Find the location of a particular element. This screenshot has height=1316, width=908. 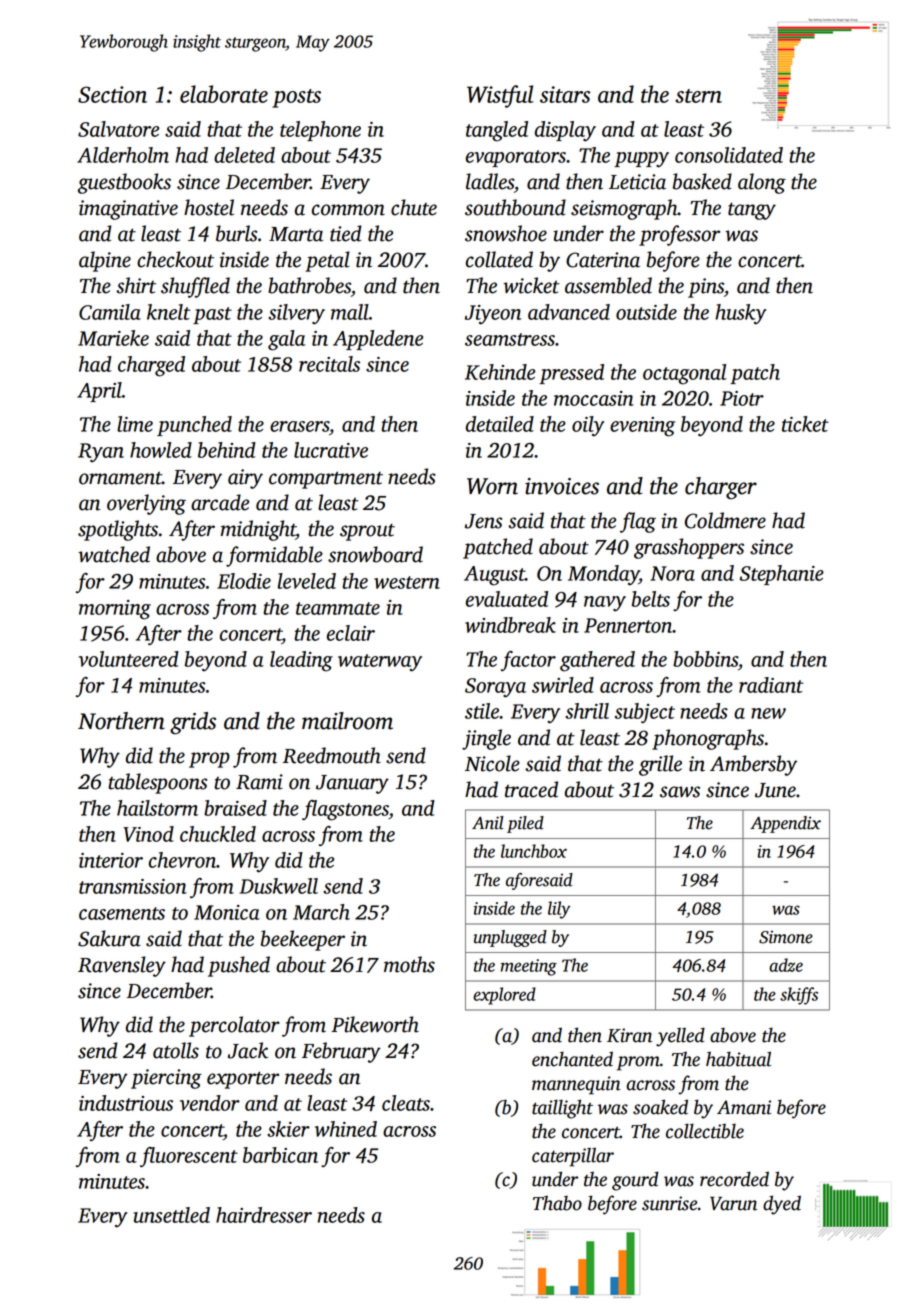

snowboard is located at coordinates (375, 554).
